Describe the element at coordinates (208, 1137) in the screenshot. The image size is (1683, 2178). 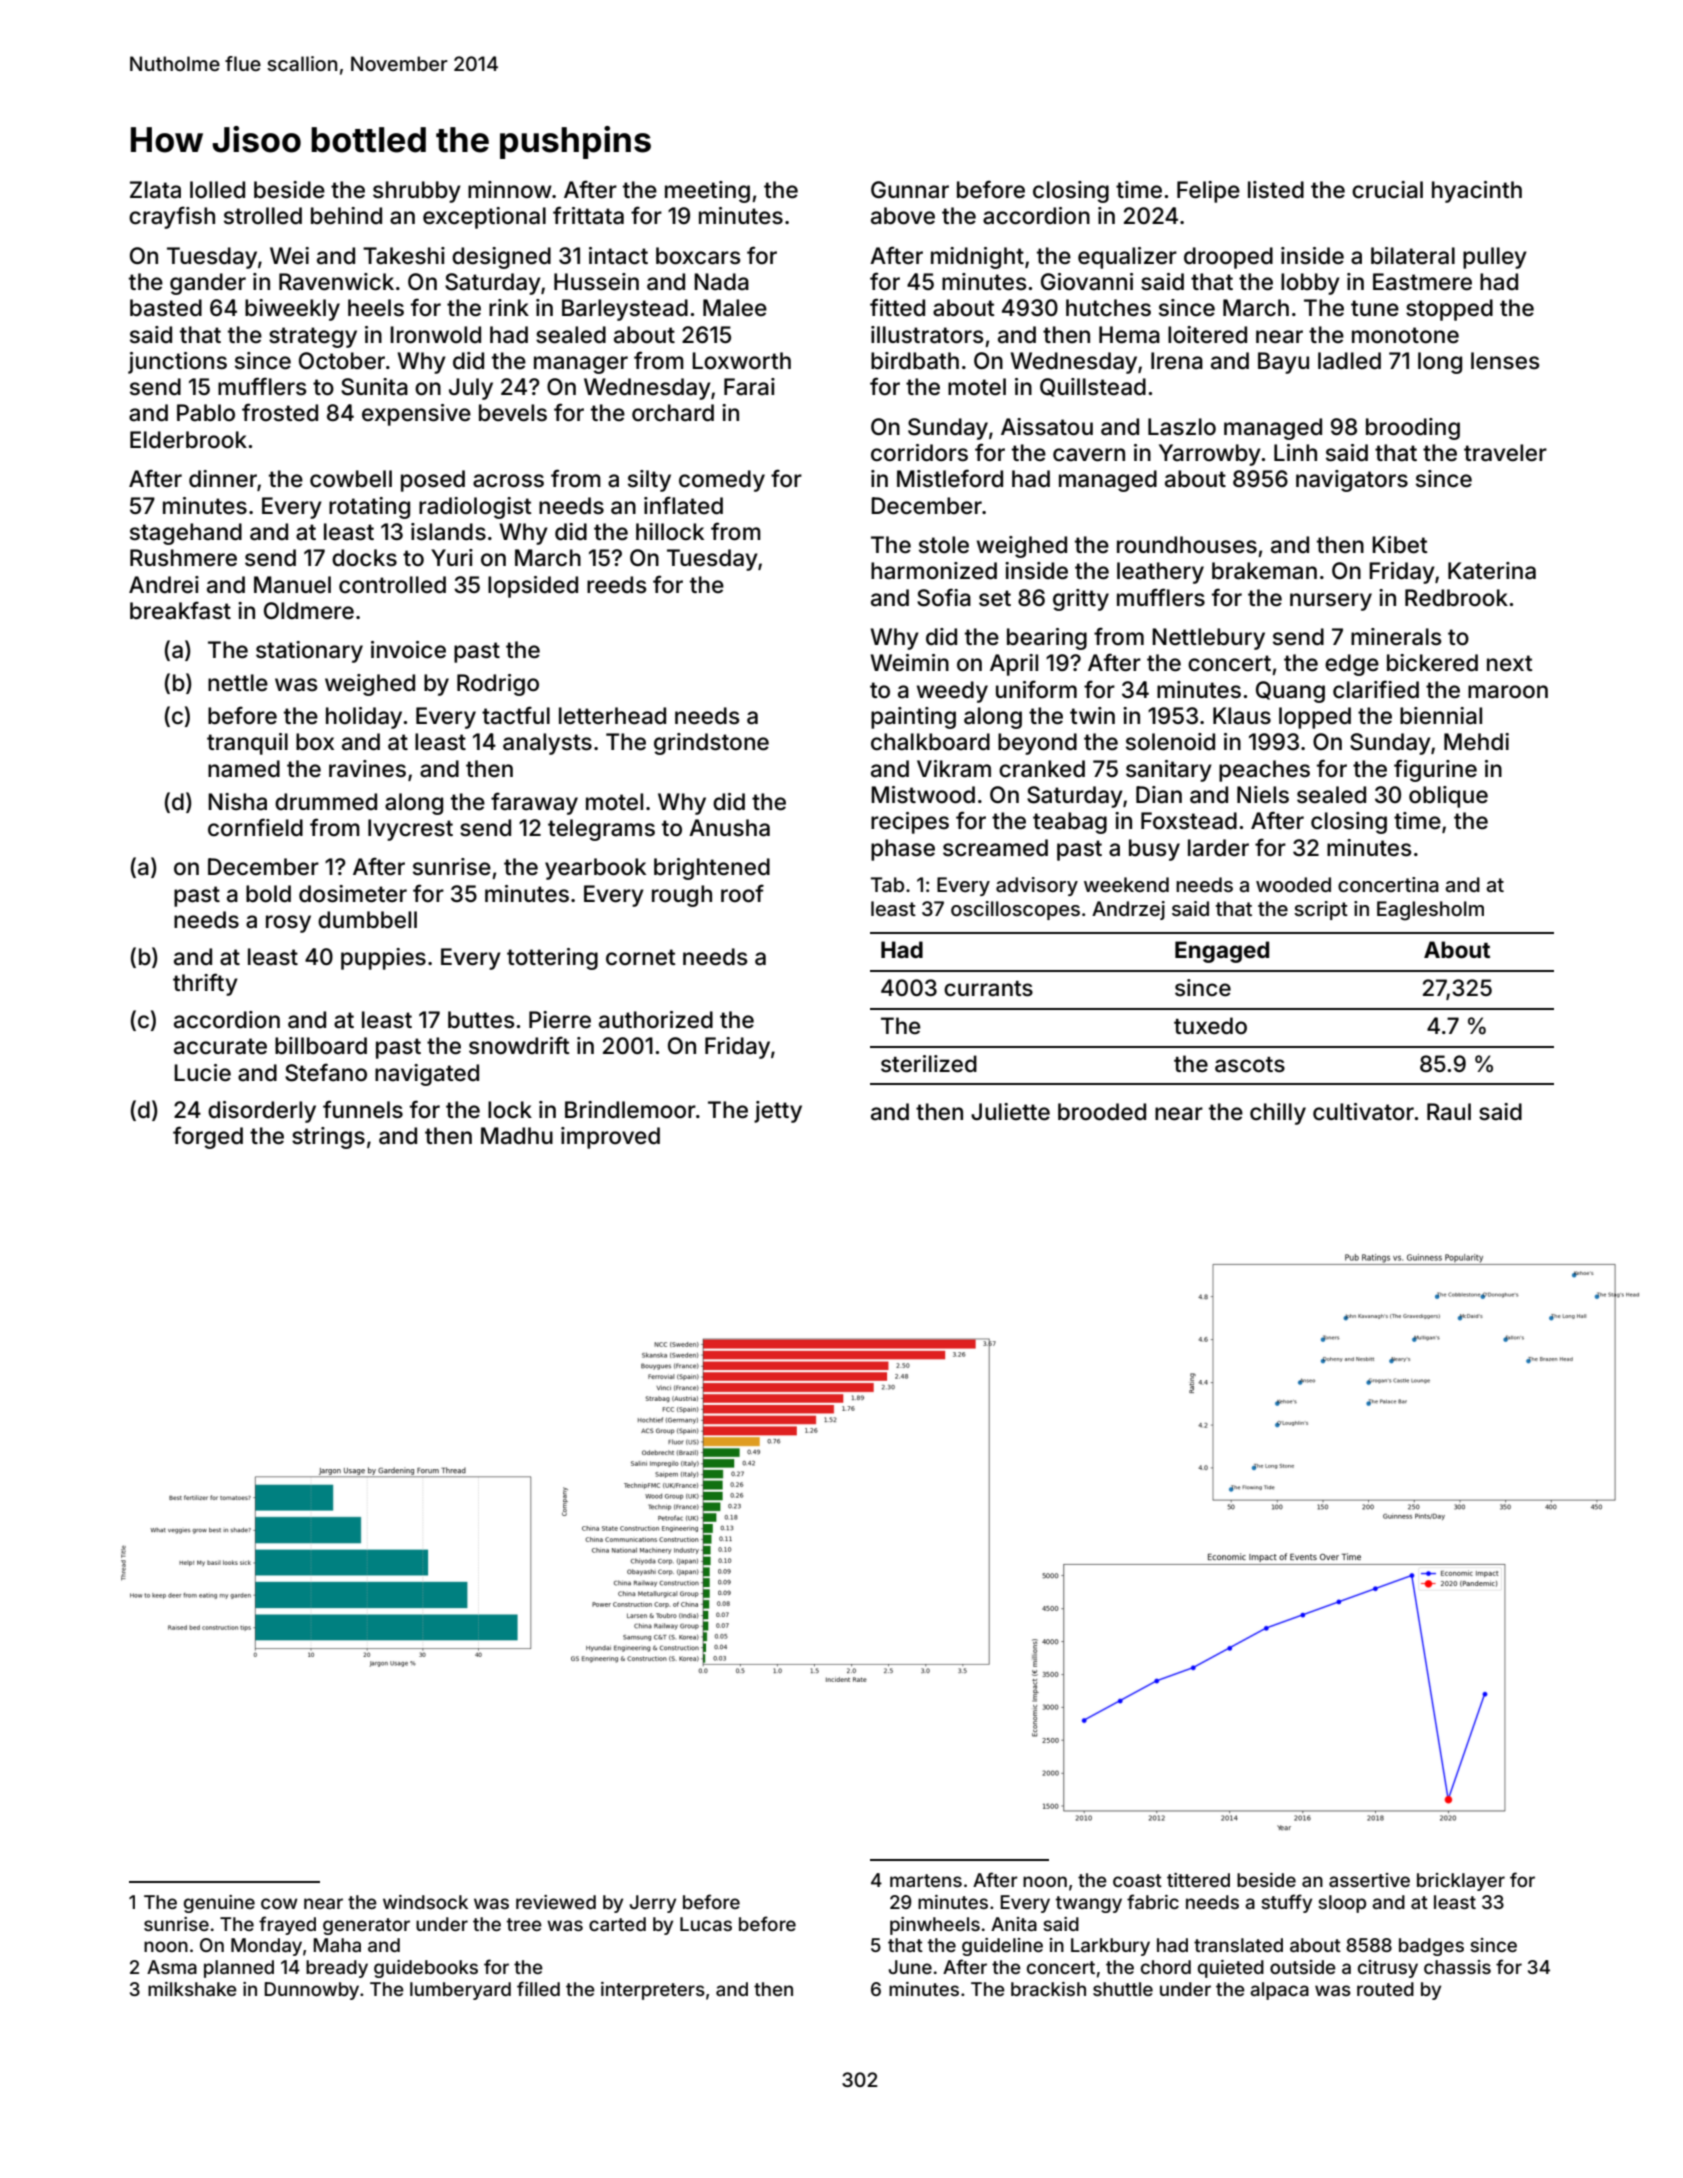
I see `forged` at that location.
